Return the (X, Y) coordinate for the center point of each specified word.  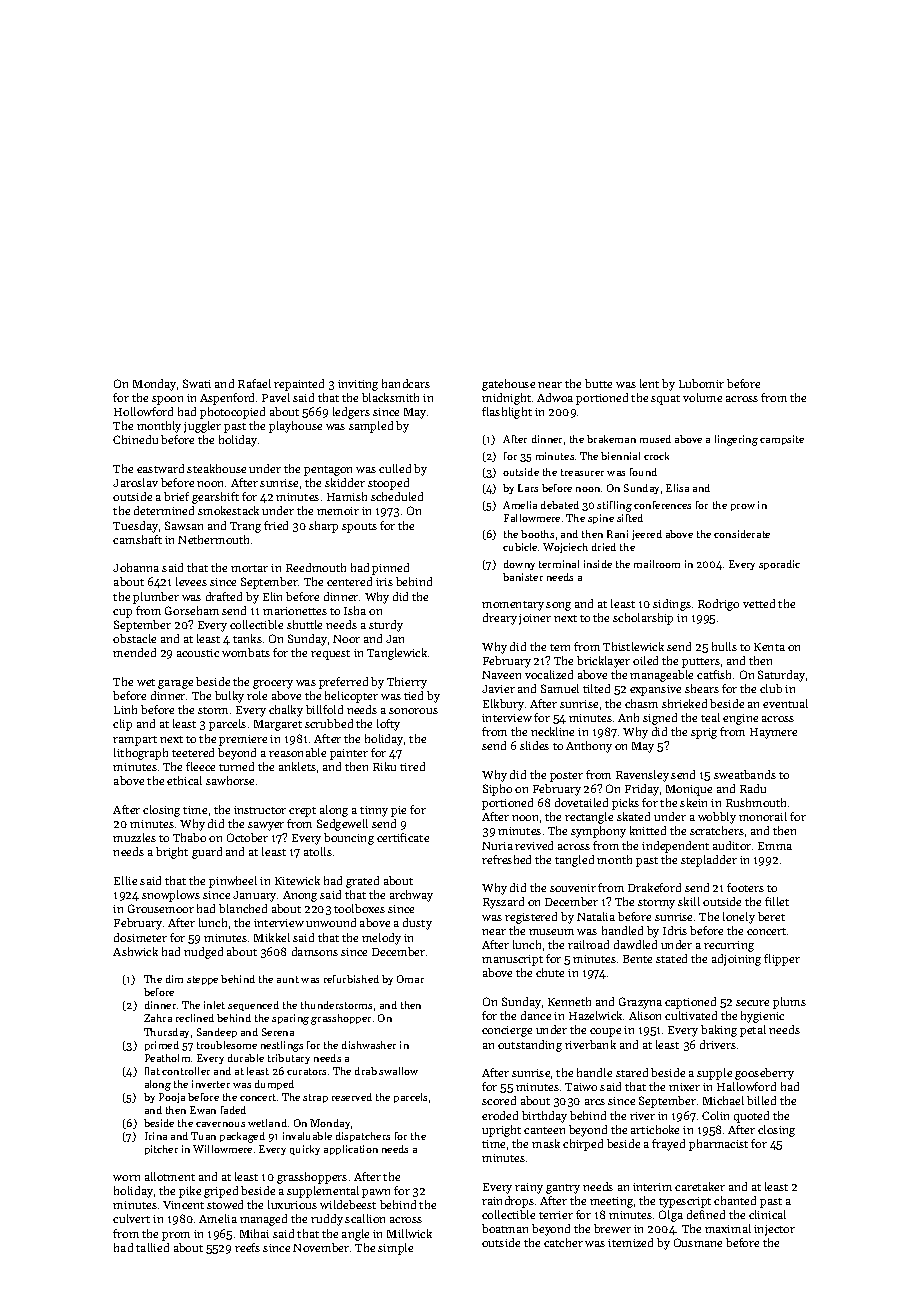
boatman (505, 1228)
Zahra (158, 1018)
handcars (406, 383)
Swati (197, 383)
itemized (630, 1242)
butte (598, 383)
